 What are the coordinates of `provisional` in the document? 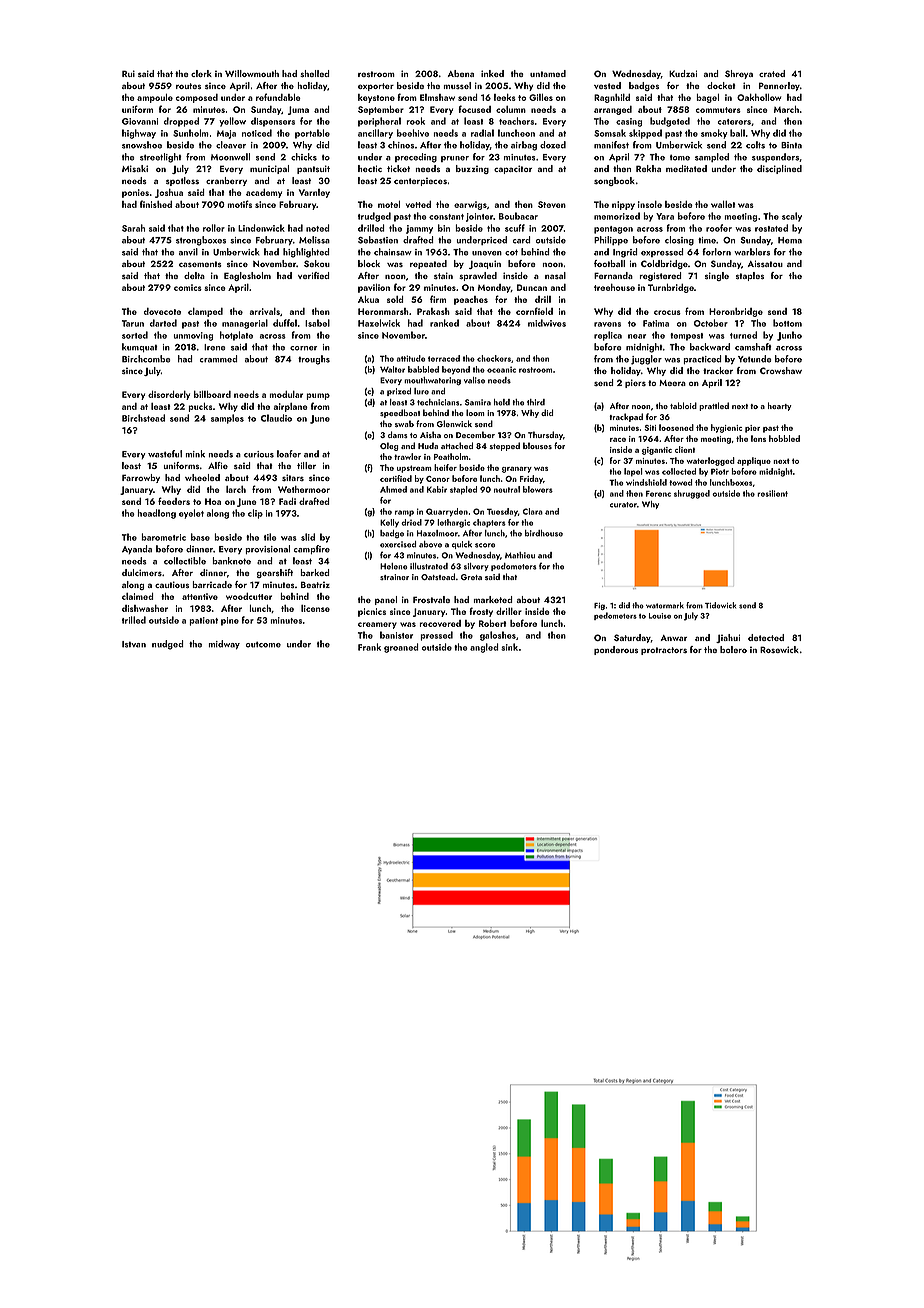 It's located at (267, 549).
